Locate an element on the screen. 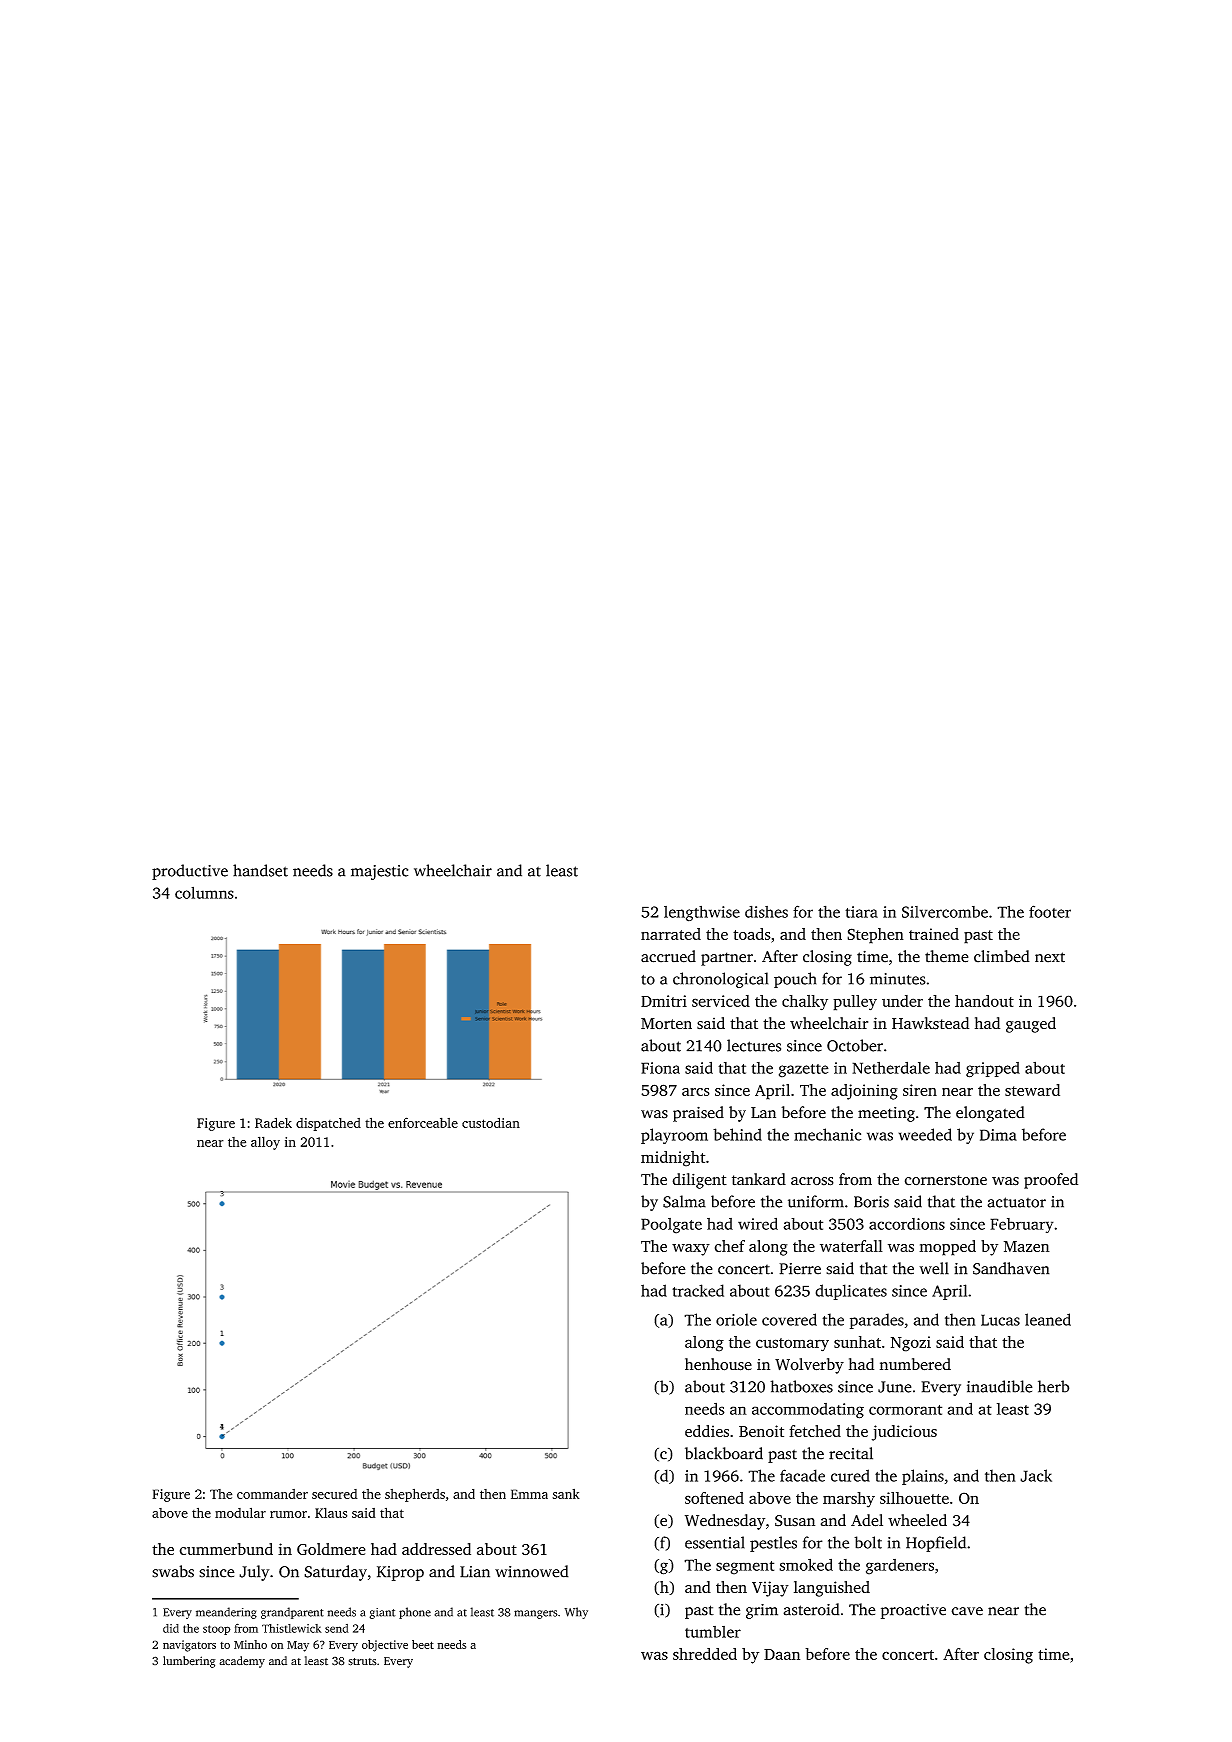 The height and width of the screenshot is (1742, 1232). handset is located at coordinates (260, 870).
